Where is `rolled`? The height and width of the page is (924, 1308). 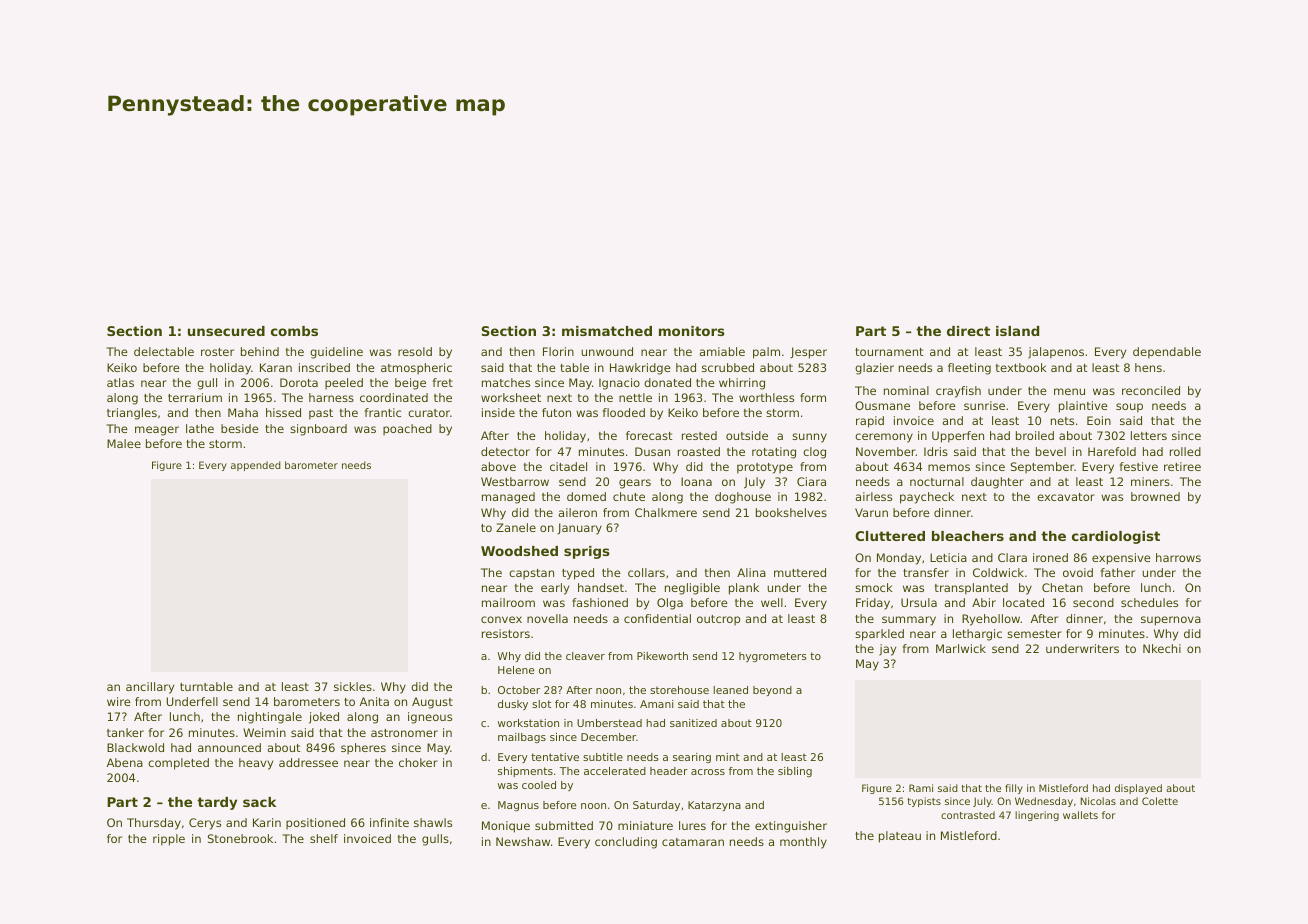 rolled is located at coordinates (1185, 451).
